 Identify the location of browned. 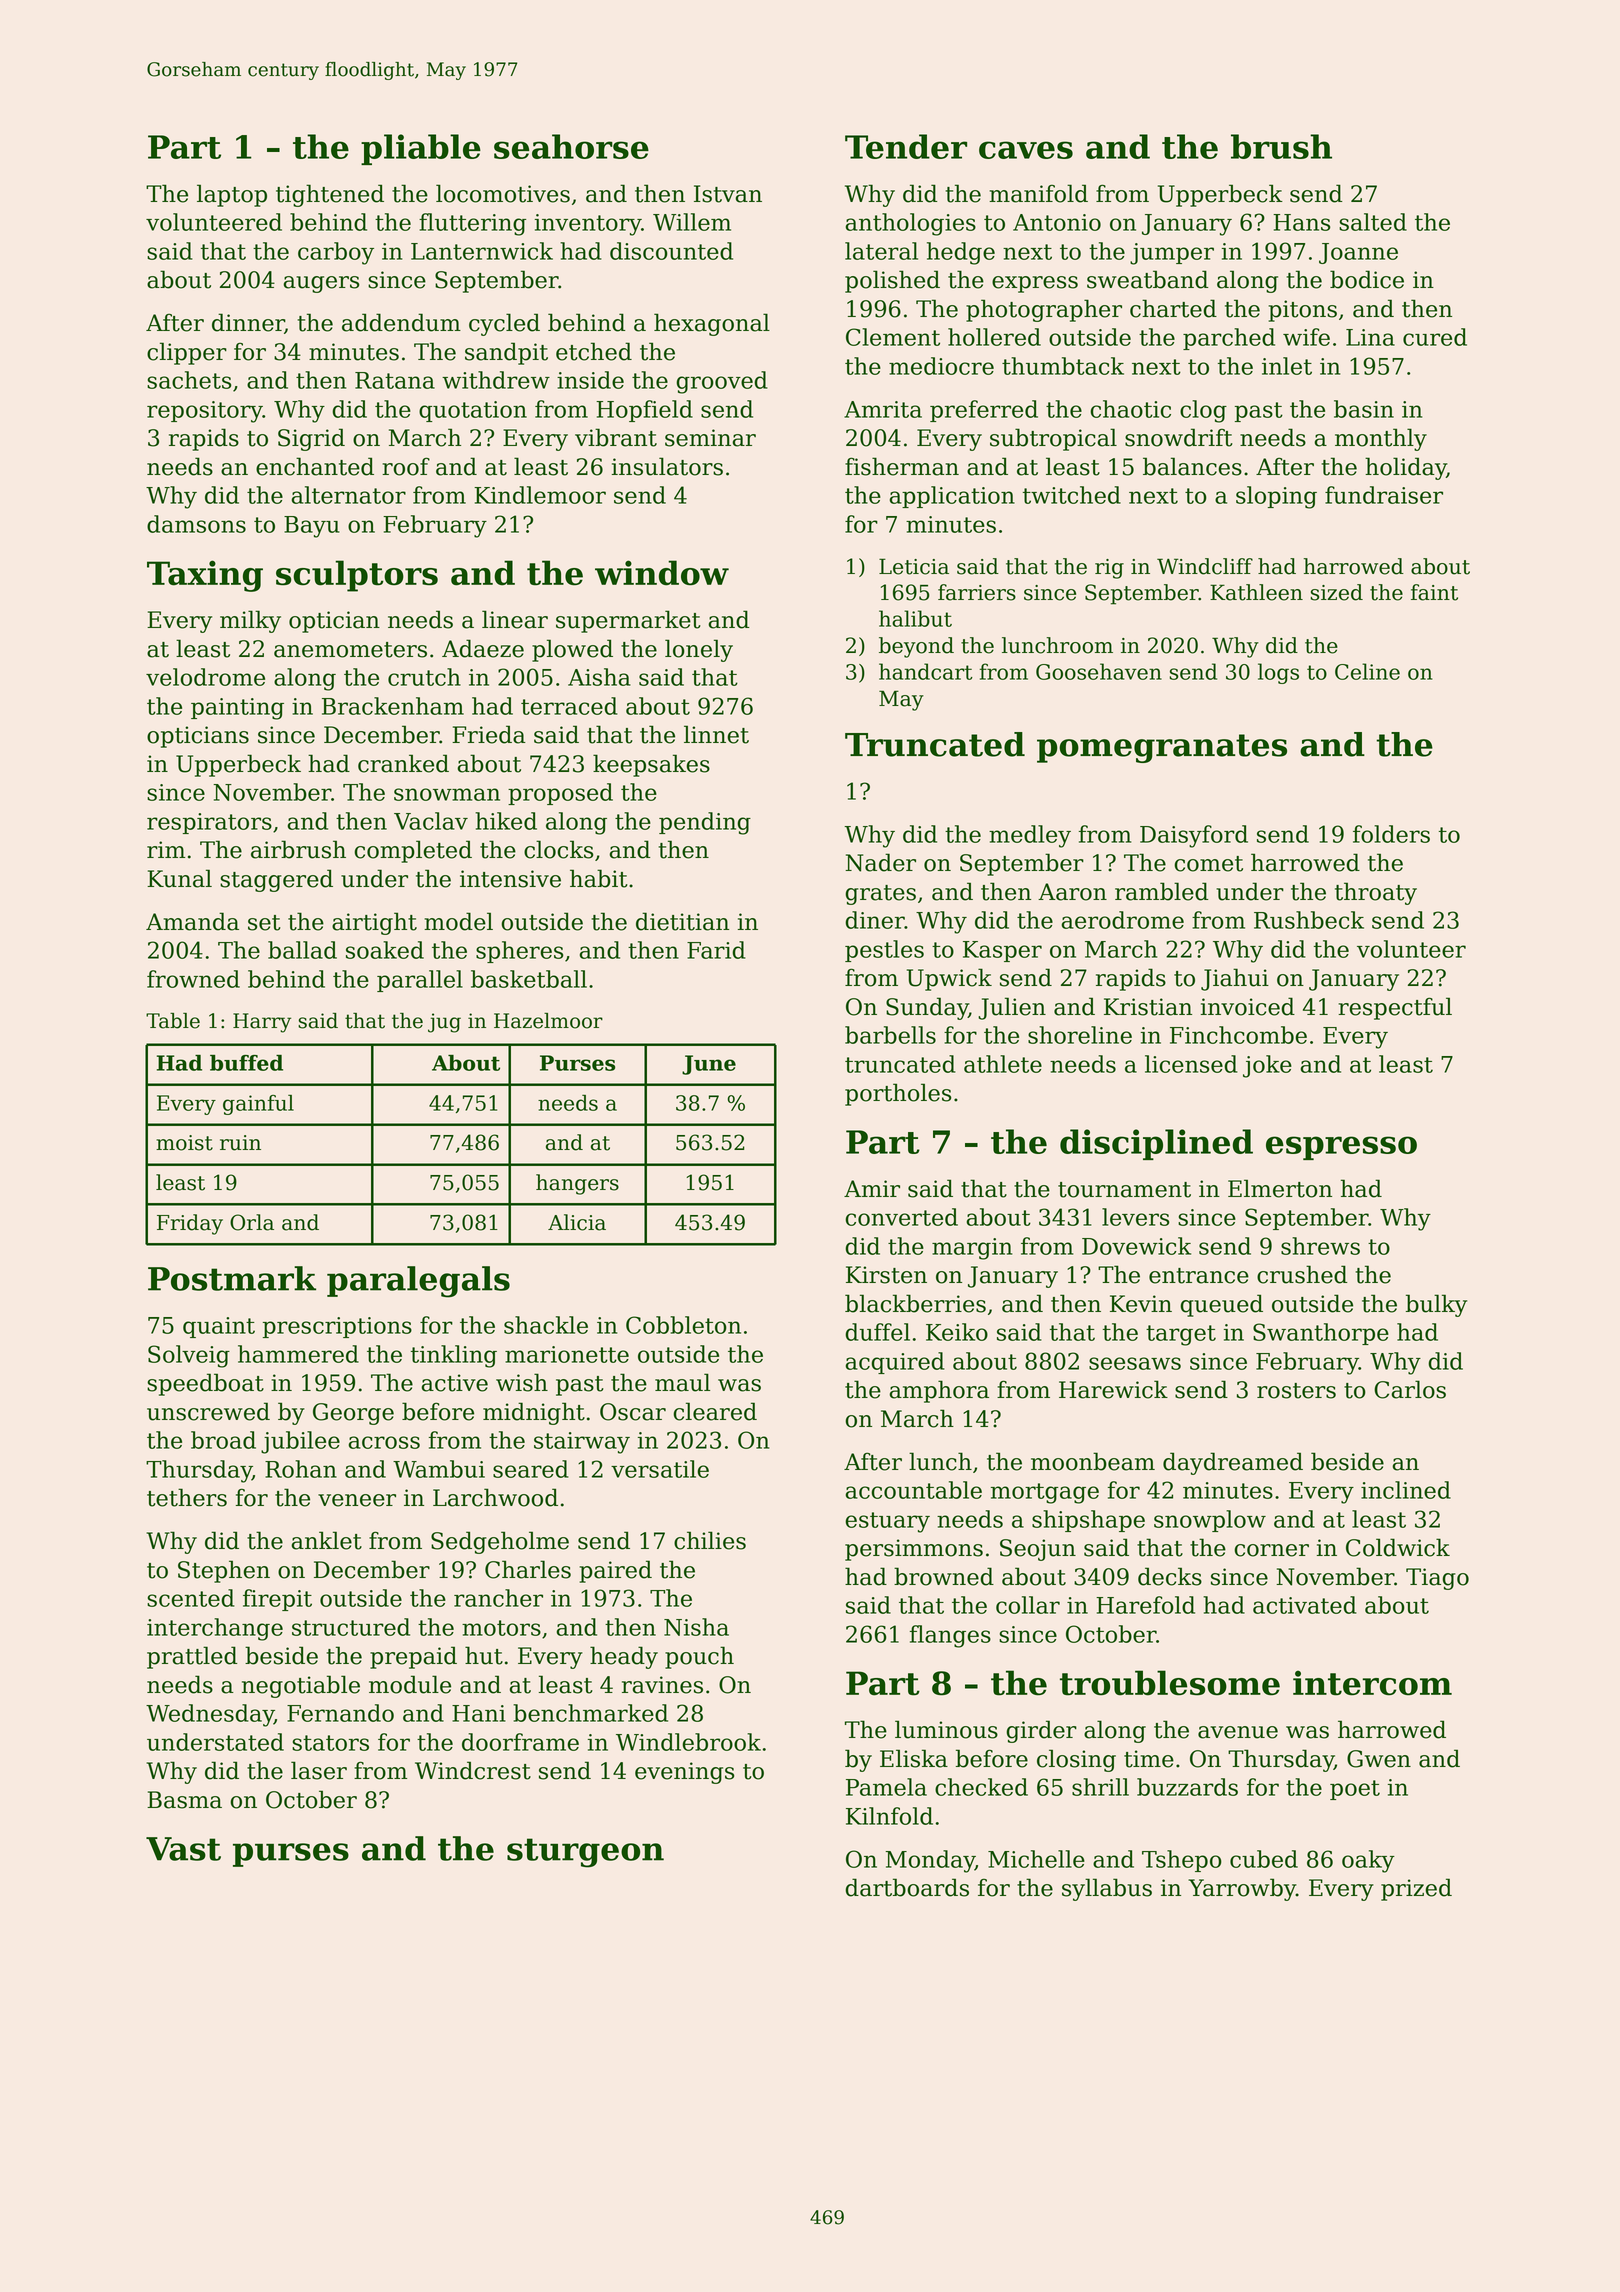
(944, 1576).
